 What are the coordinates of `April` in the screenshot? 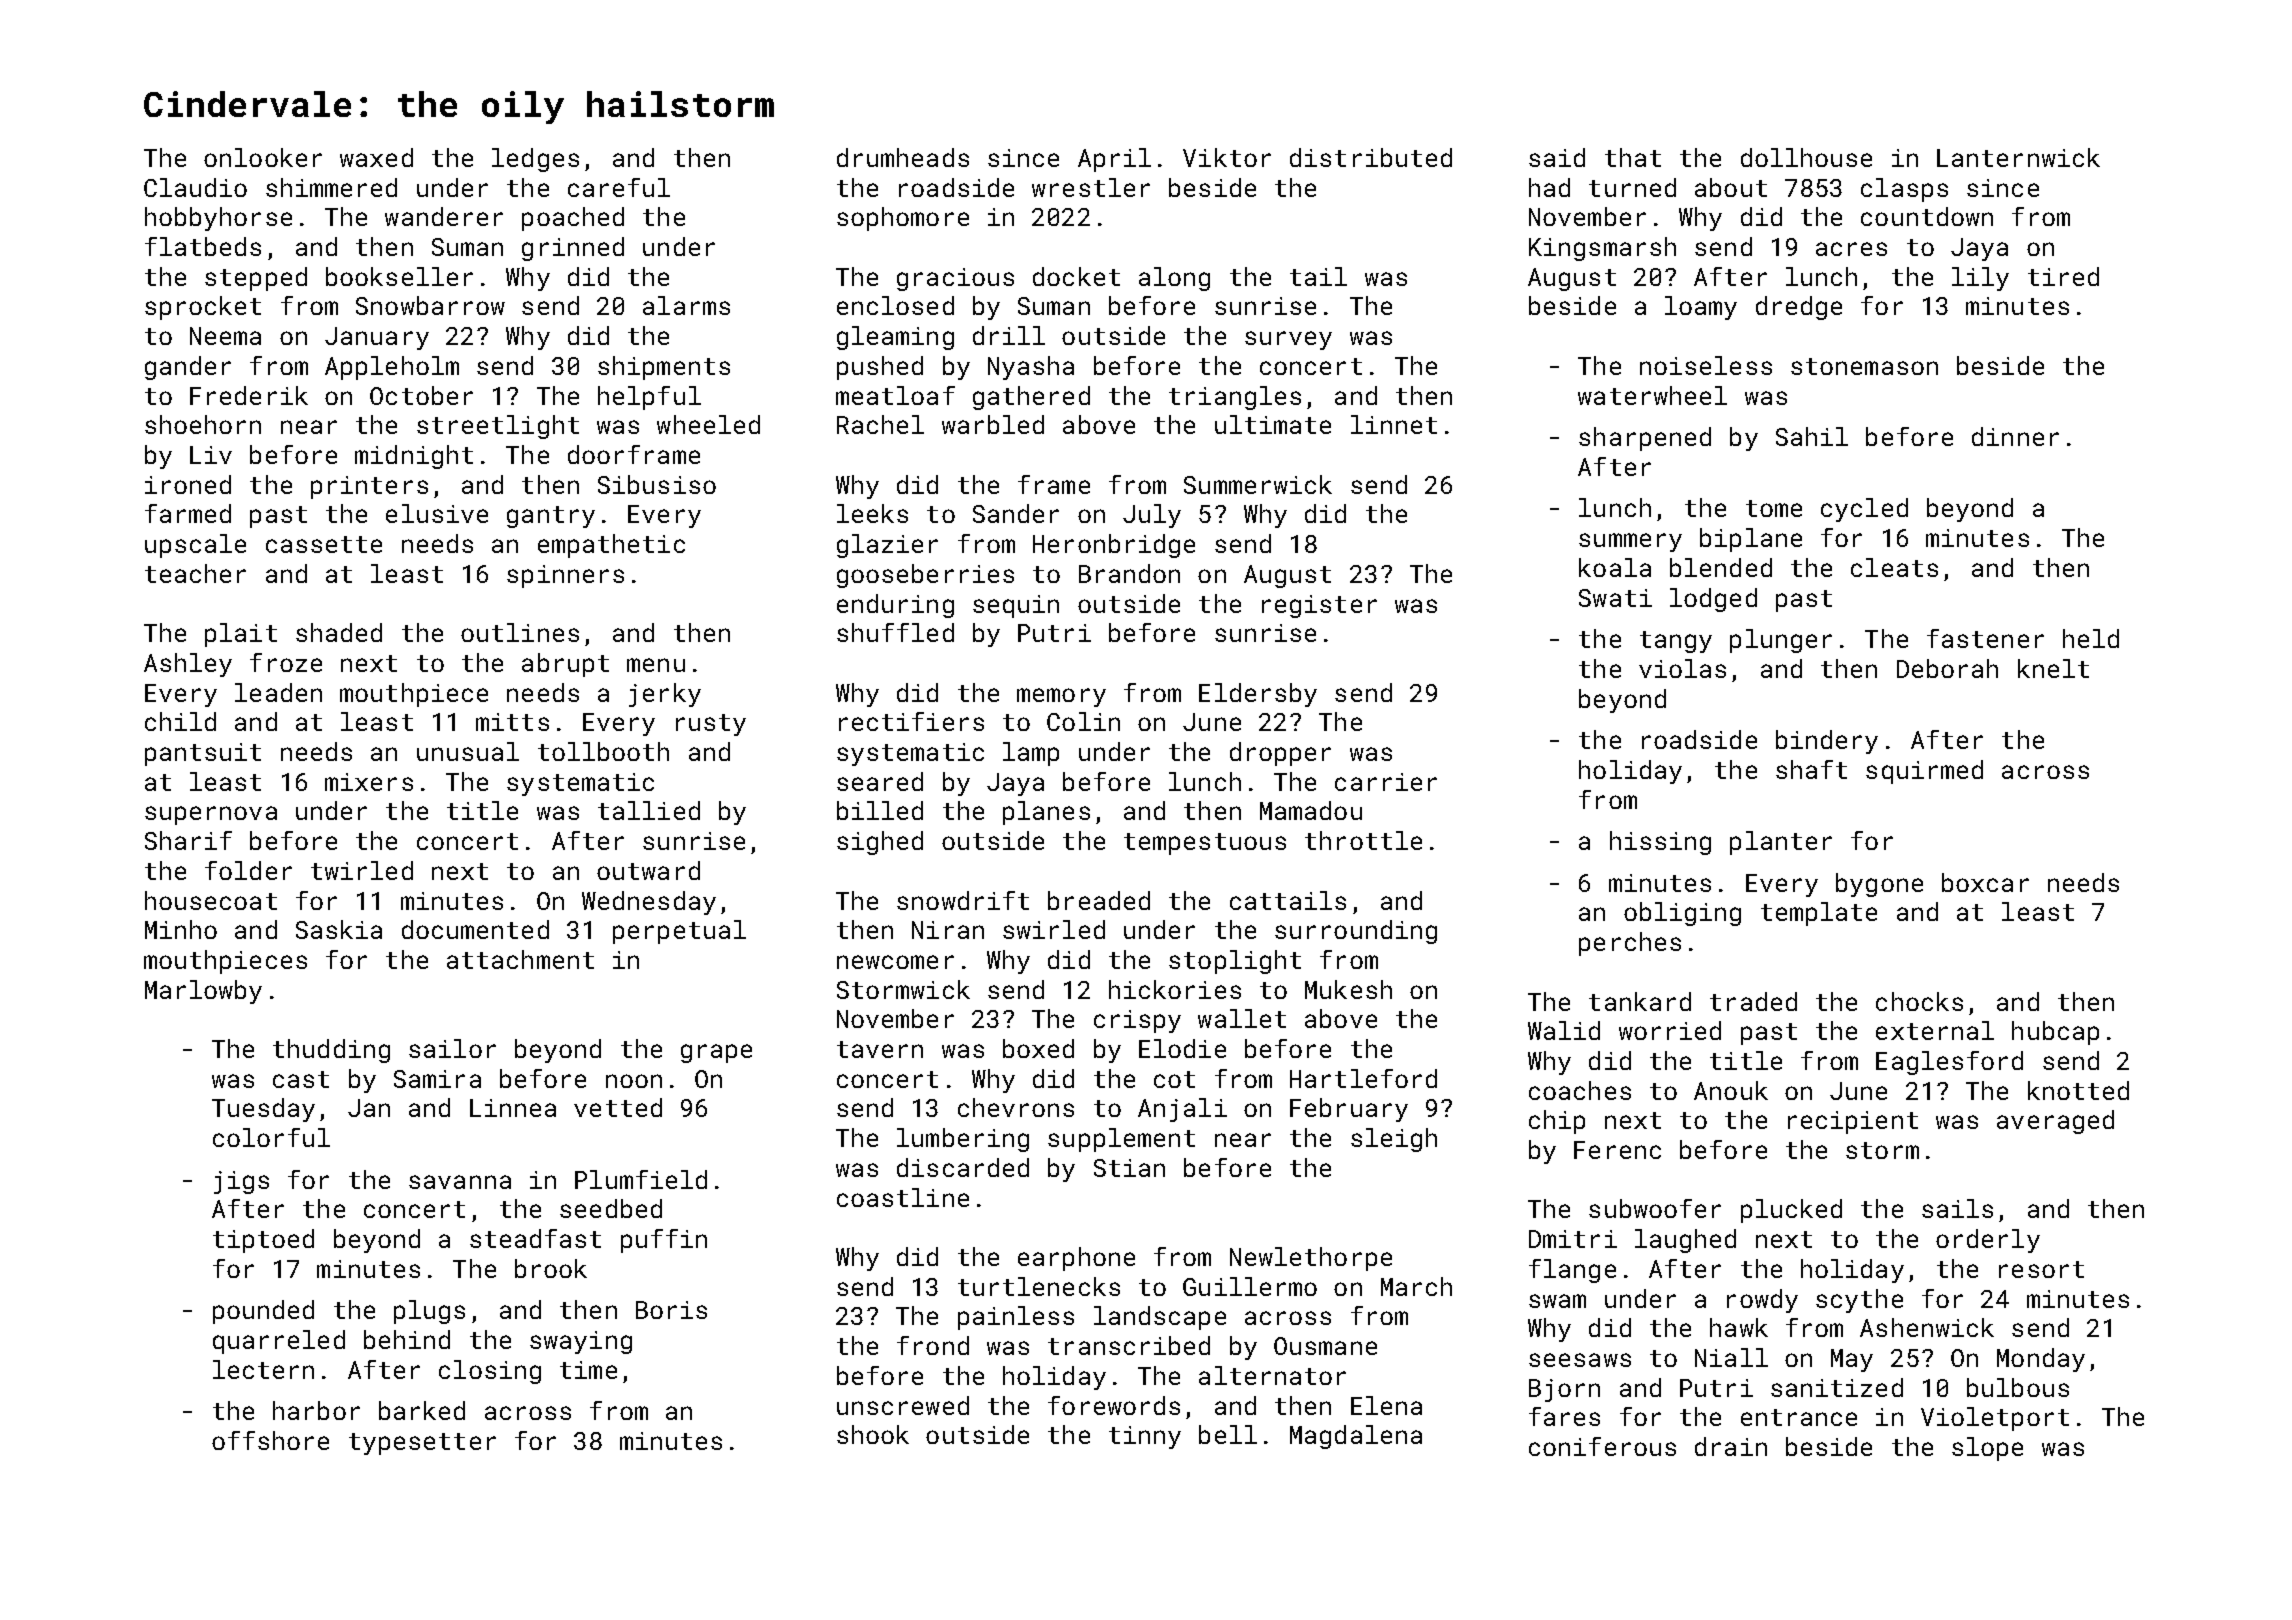 It's located at (1114, 160).
